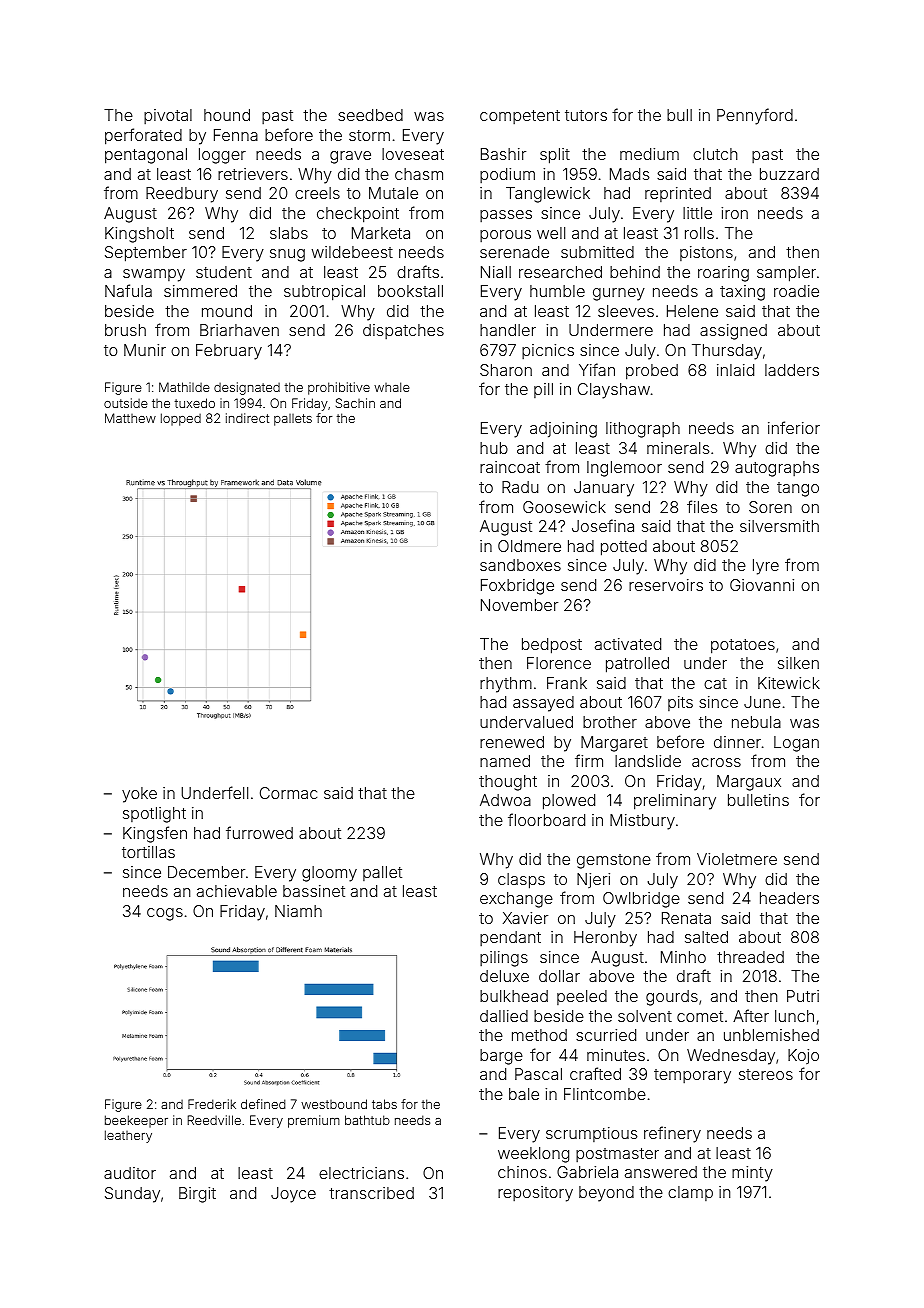  Describe the element at coordinates (503, 154) in the image. I see `Bashir` at that location.
